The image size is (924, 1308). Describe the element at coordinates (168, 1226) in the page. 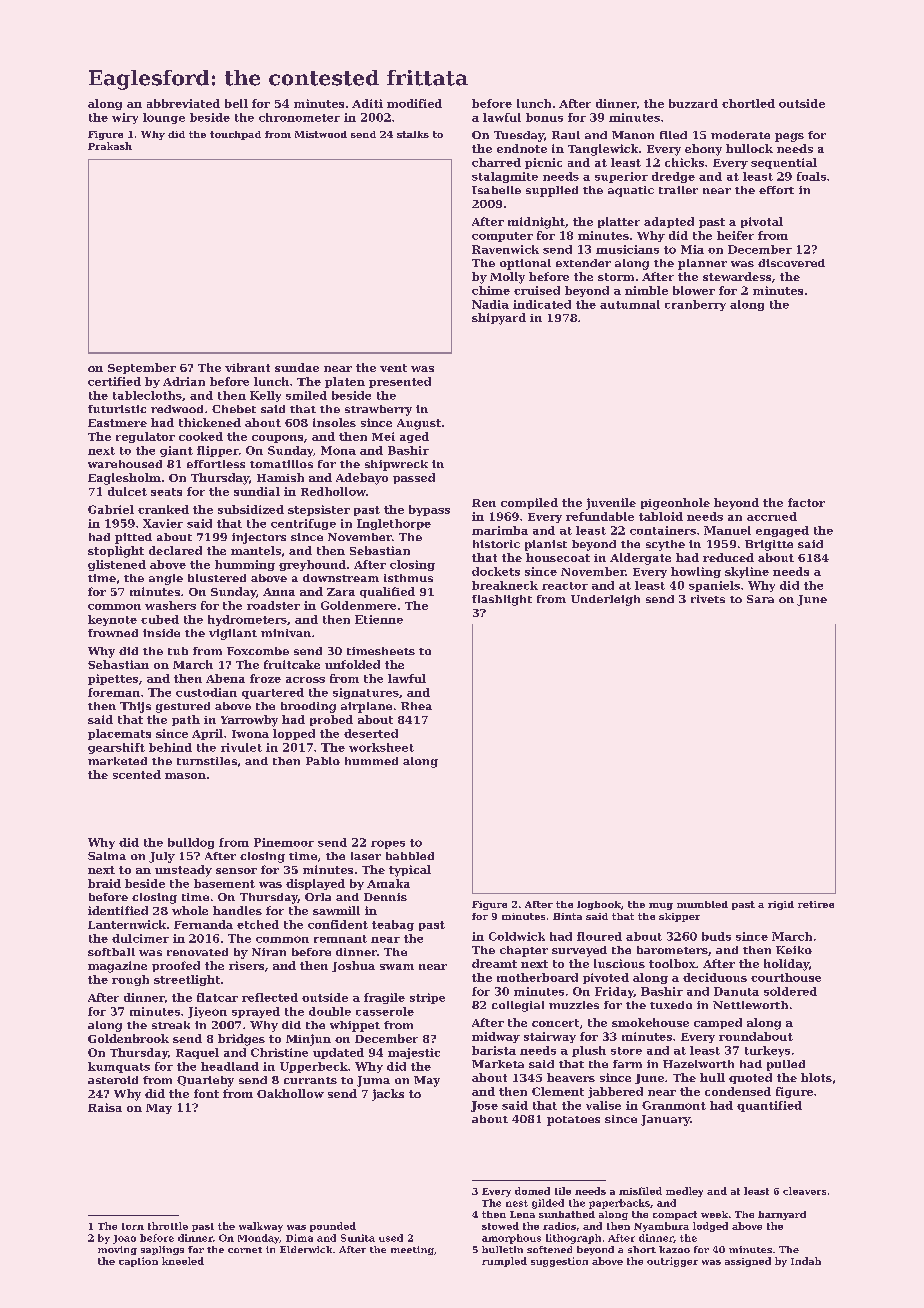

I see `throttle` at that location.
